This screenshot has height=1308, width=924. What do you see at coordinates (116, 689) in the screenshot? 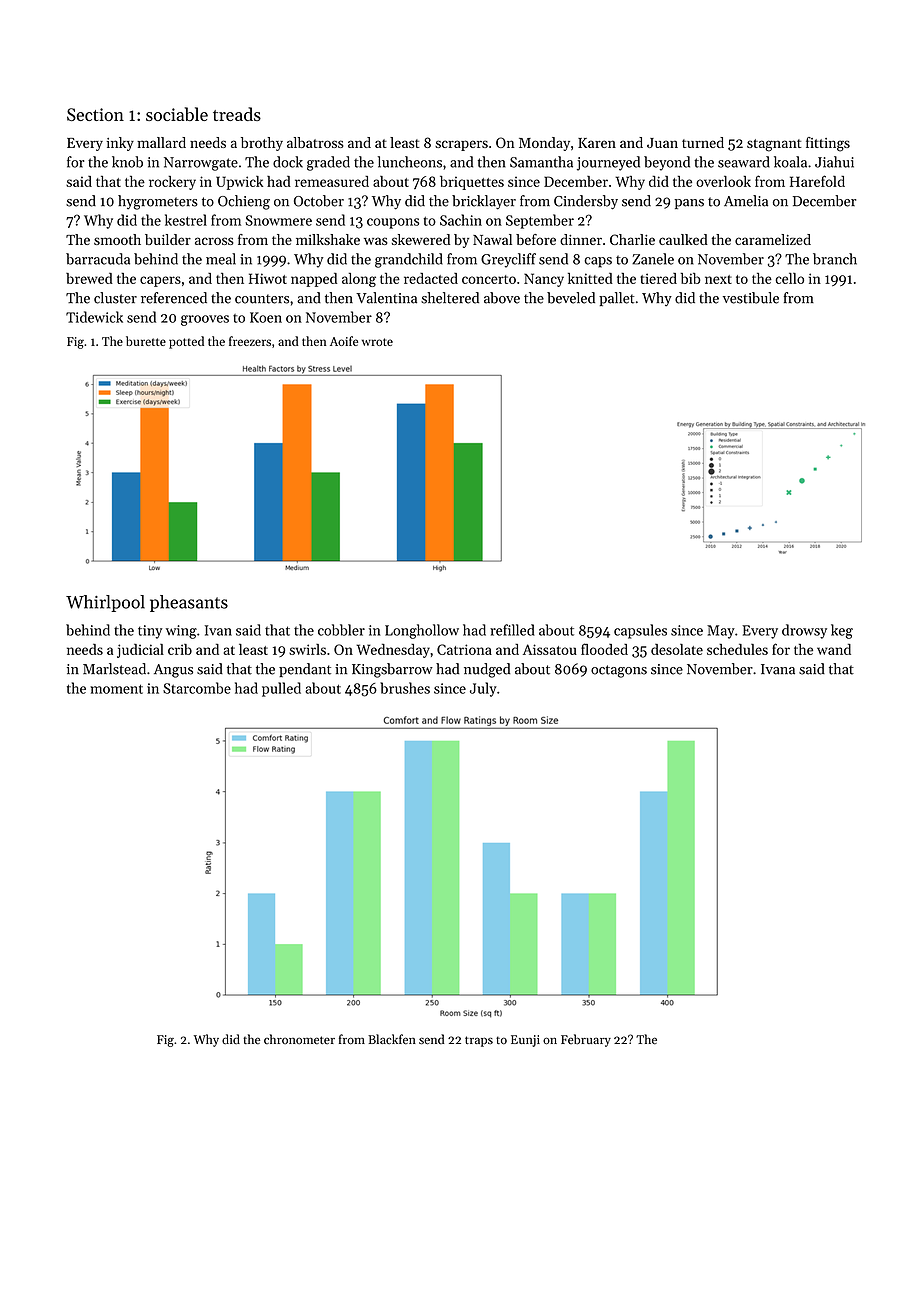
I see `moment` at bounding box center [116, 689].
